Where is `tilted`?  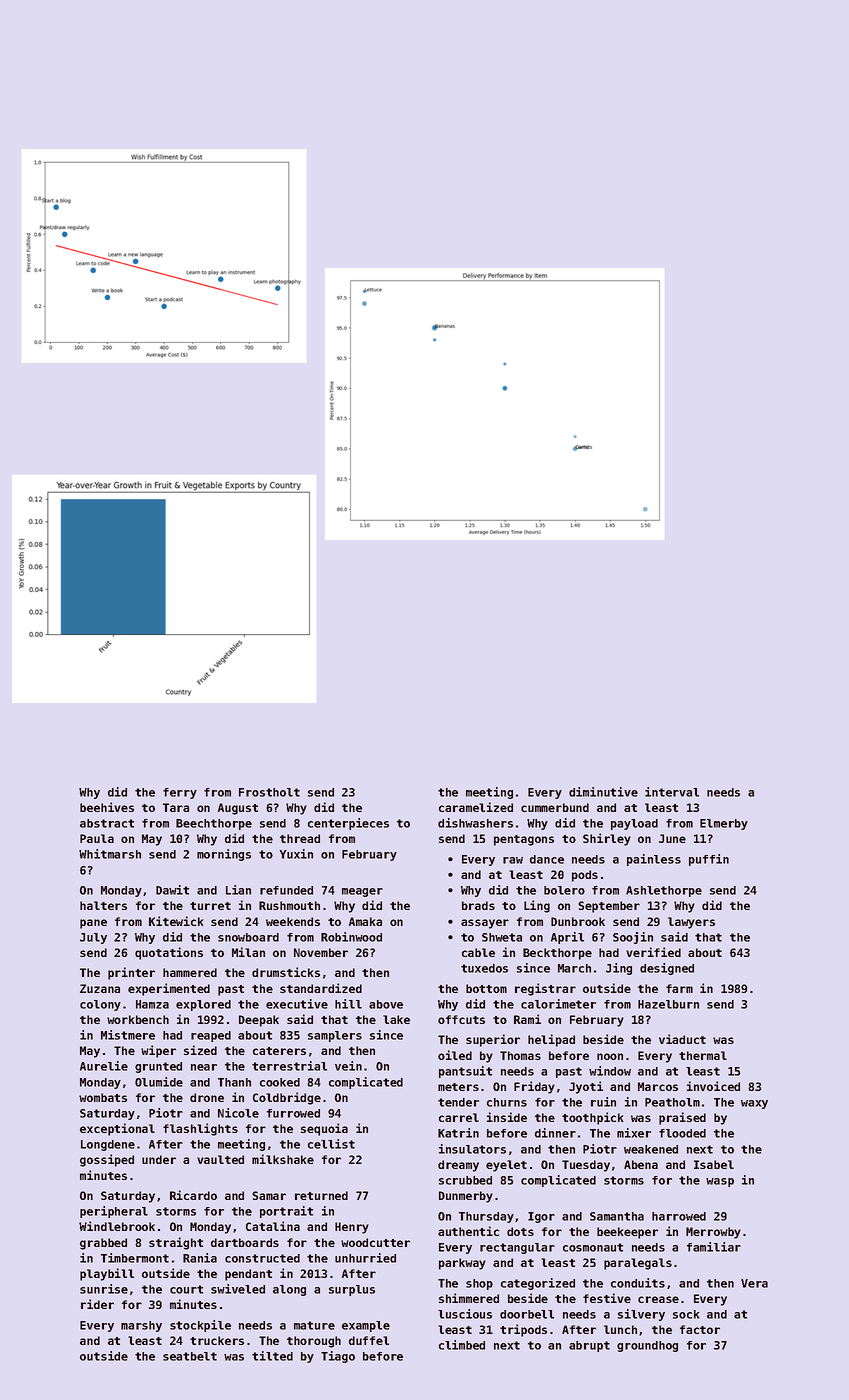
tilted is located at coordinates (272, 1356).
